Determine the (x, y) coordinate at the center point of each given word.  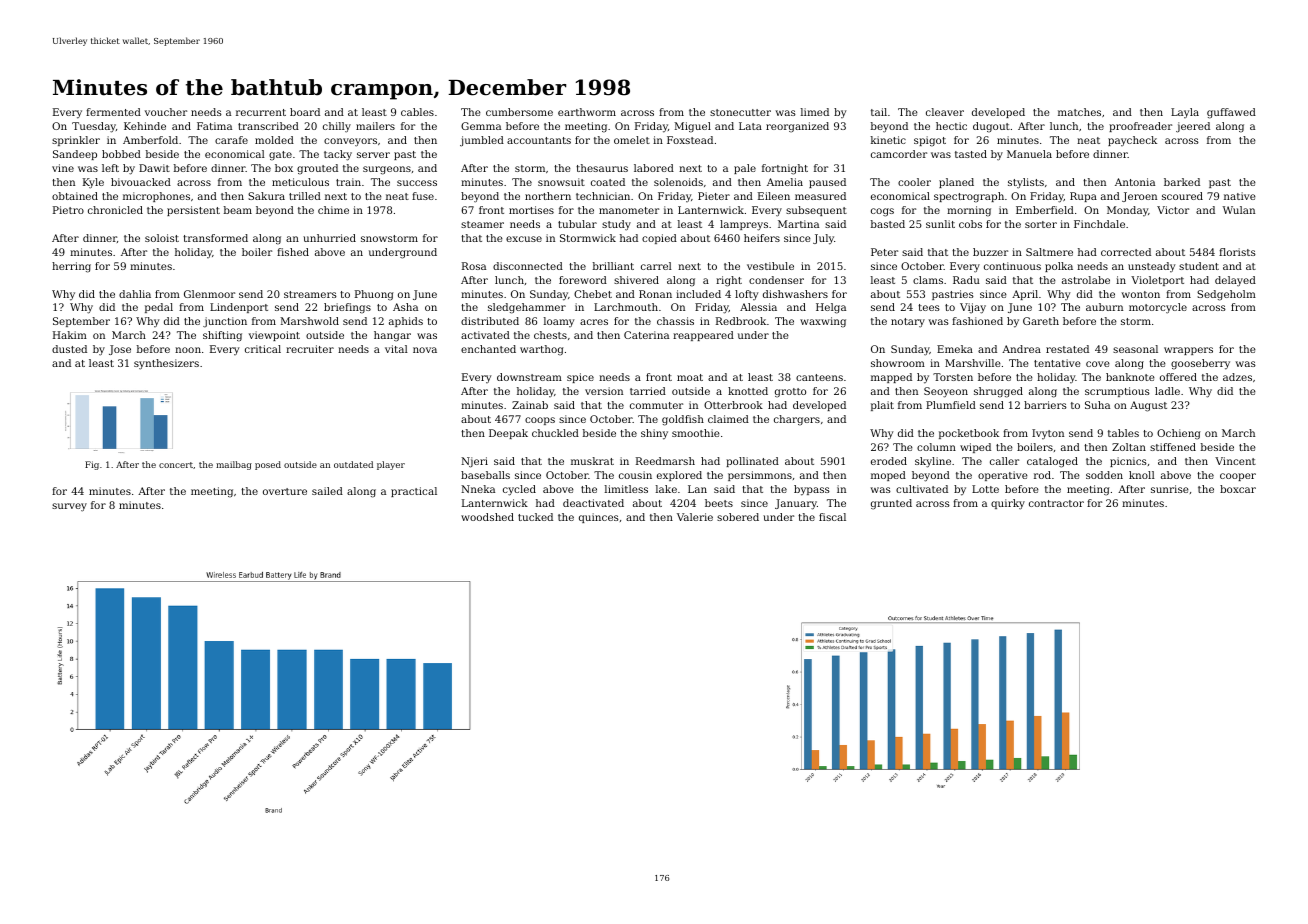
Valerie (695, 517)
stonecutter (740, 112)
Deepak (508, 434)
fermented (113, 112)
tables (1123, 433)
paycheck (1132, 141)
